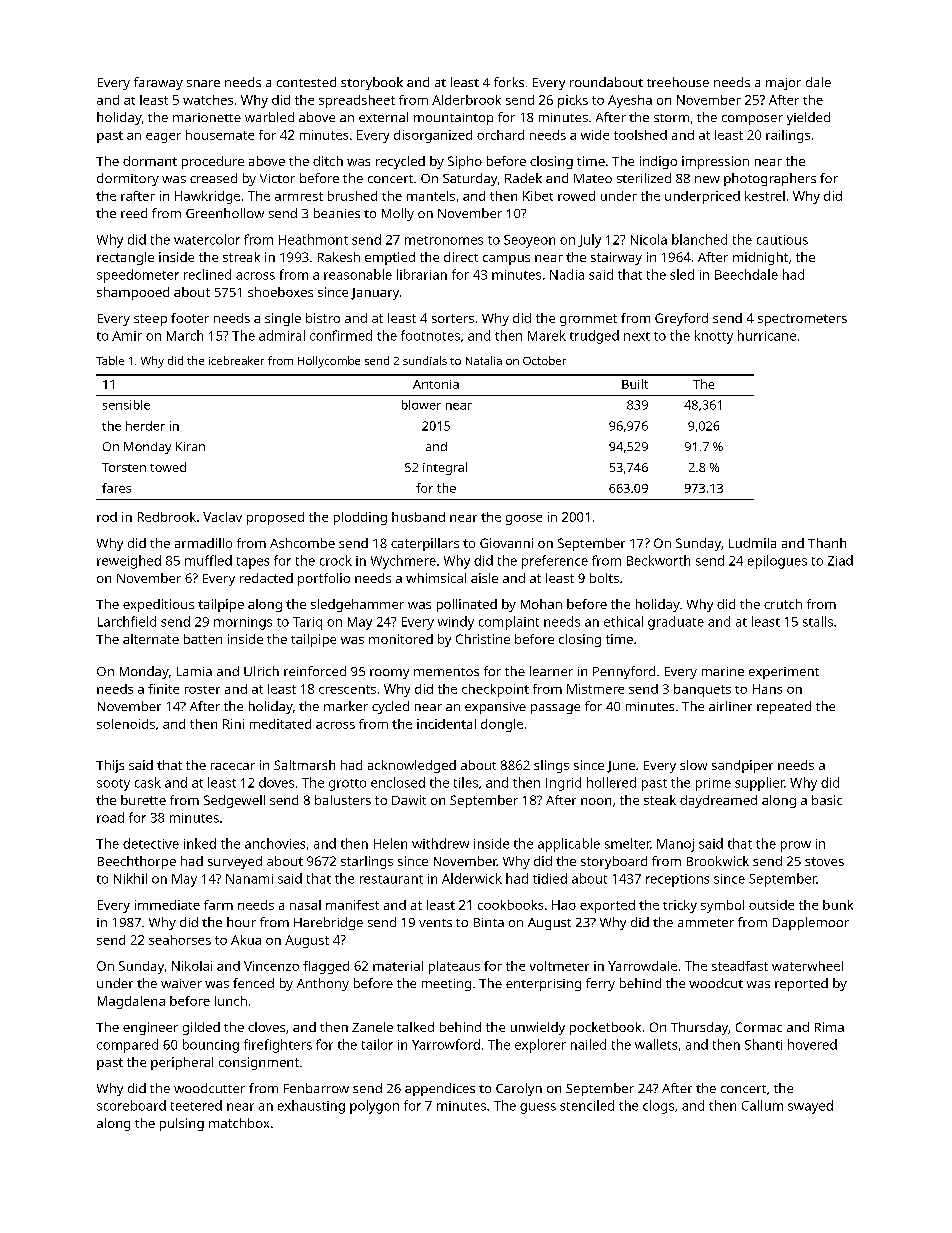 The width and height of the page is (952, 1233). Describe the element at coordinates (723, 671) in the page. I see `marine` at that location.
